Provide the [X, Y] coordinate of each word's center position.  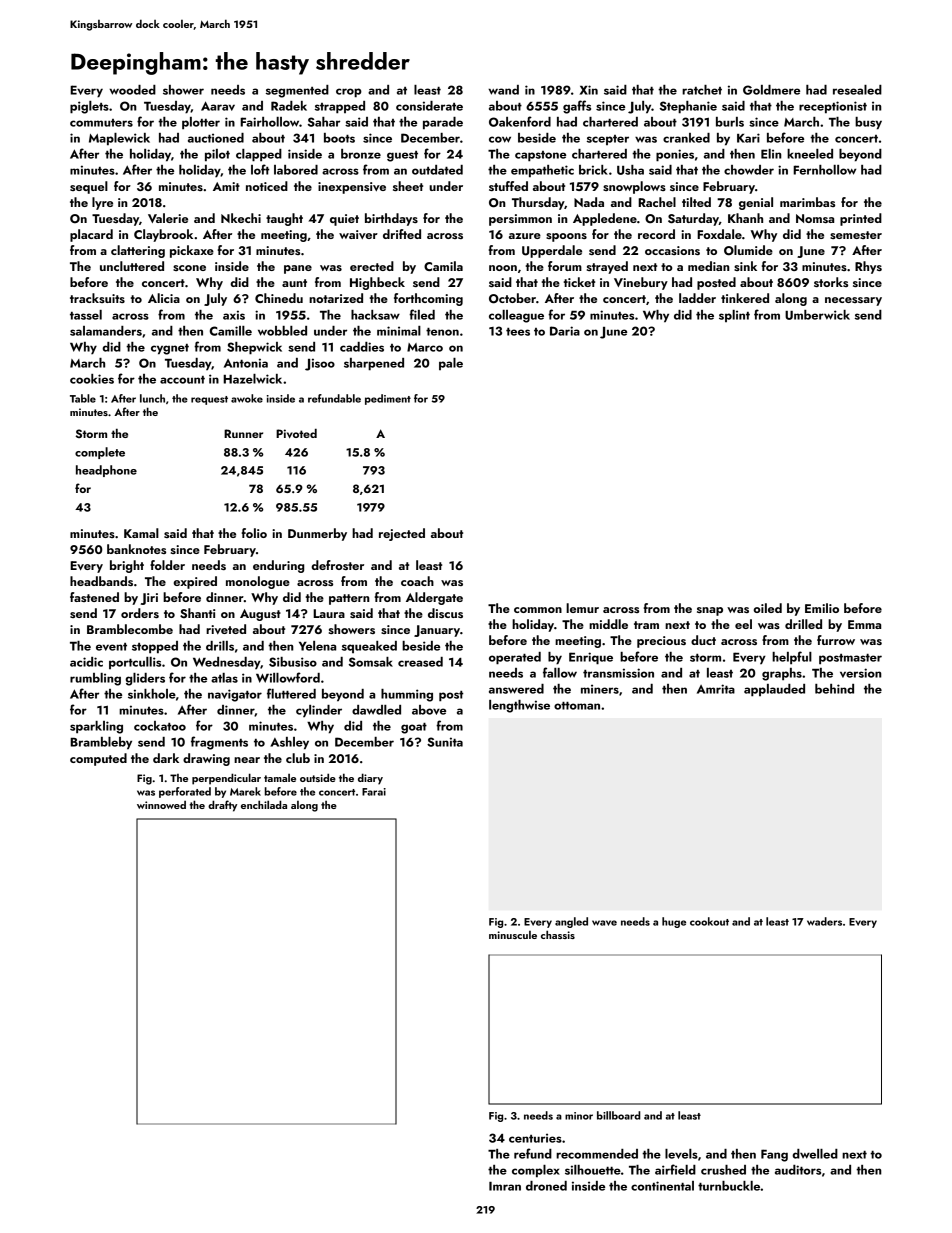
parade [443, 123]
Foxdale [719, 234]
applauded [774, 690]
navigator [235, 695]
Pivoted [296, 433]
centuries [535, 1138]
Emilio [822, 608]
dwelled [815, 1154]
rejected [402, 534]
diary [370, 779]
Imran [505, 1186]
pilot [217, 155]
